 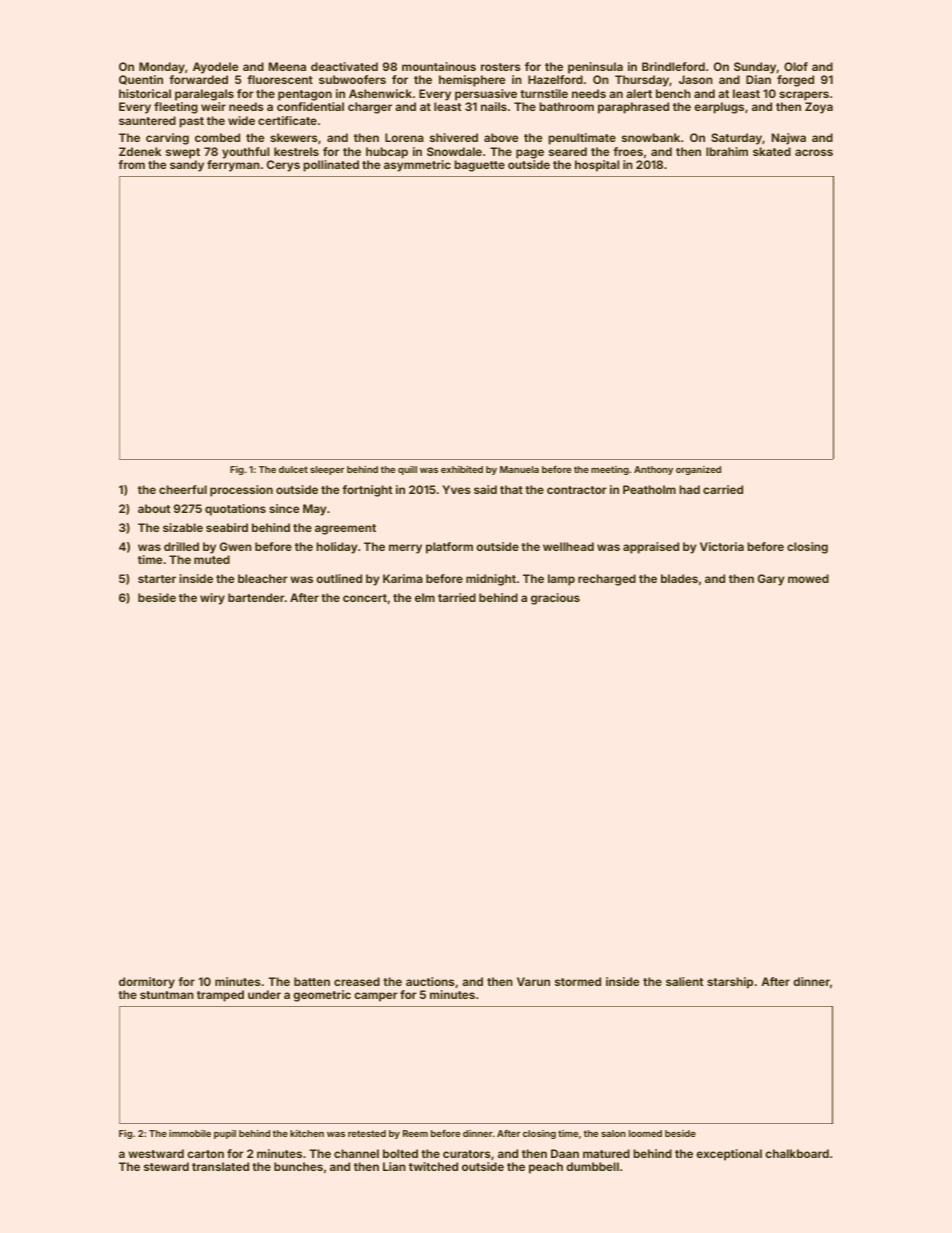 What do you see at coordinates (533, 981) in the screenshot?
I see `Varun` at bounding box center [533, 981].
